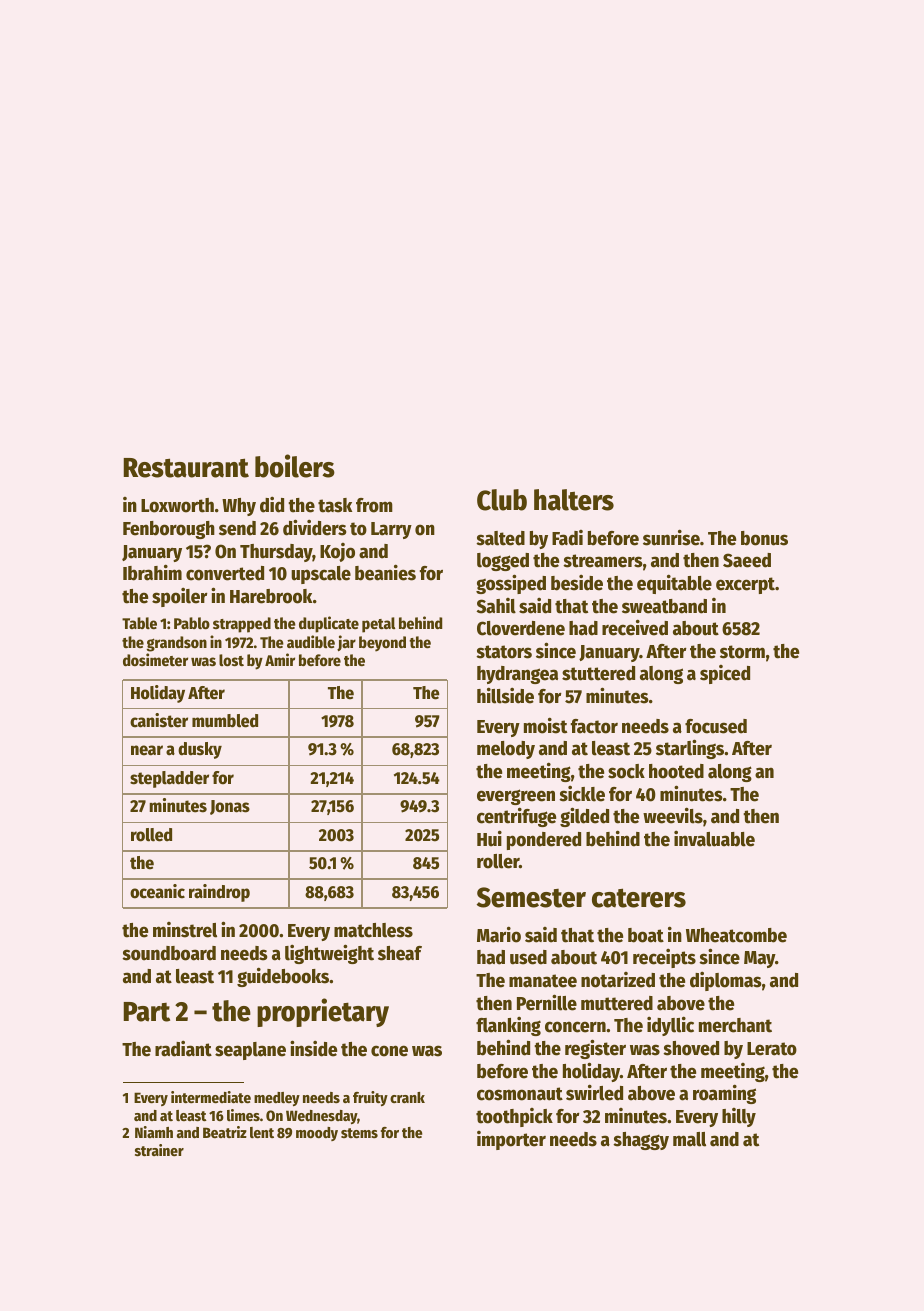 The width and height of the screenshot is (924, 1311). Describe the element at coordinates (673, 815) in the screenshot. I see `weevils` at that location.
